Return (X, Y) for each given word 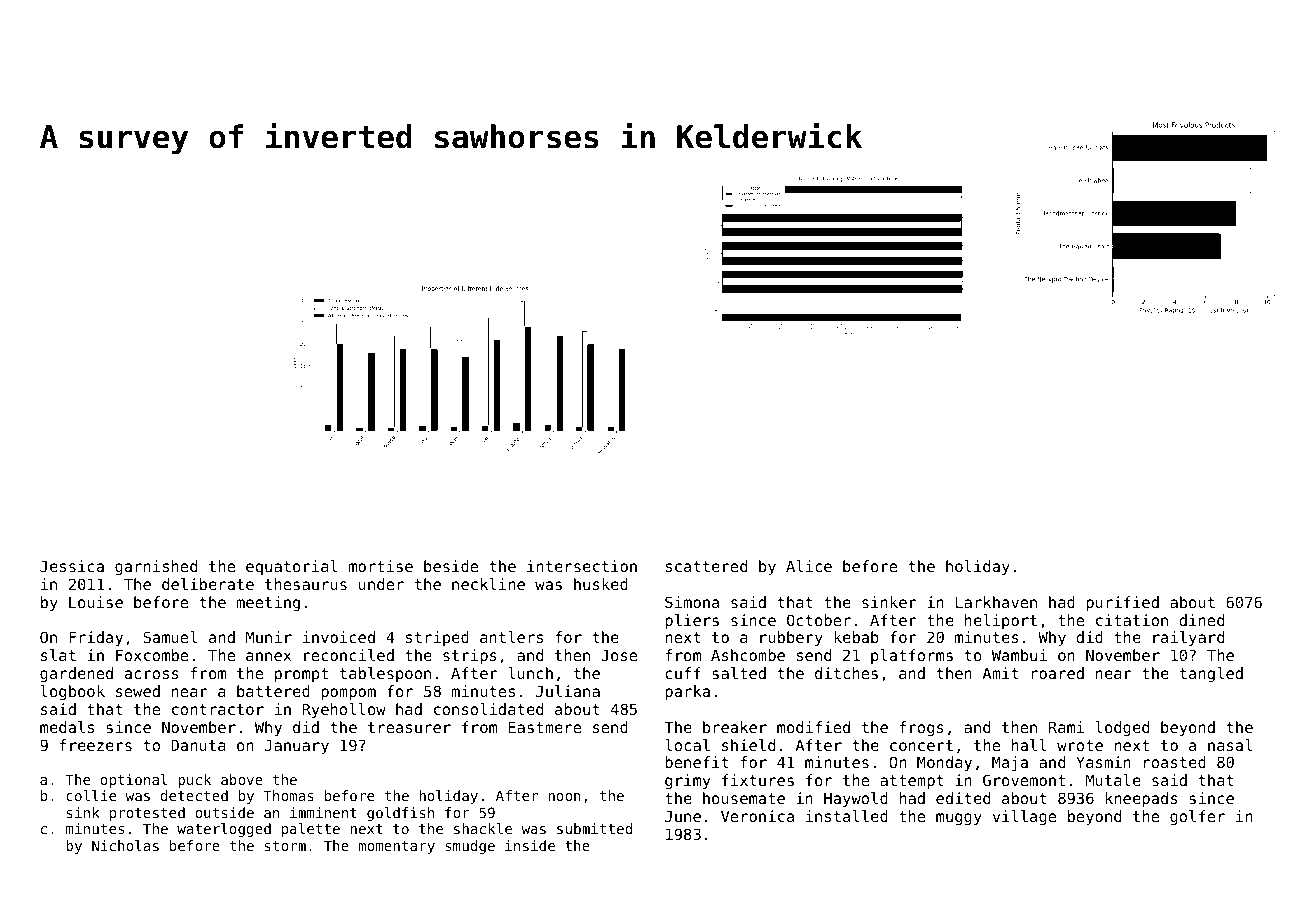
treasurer (409, 727)
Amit (1000, 673)
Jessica (72, 566)
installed (847, 816)
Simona (692, 602)
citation (1132, 620)
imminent (323, 812)
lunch (530, 673)
